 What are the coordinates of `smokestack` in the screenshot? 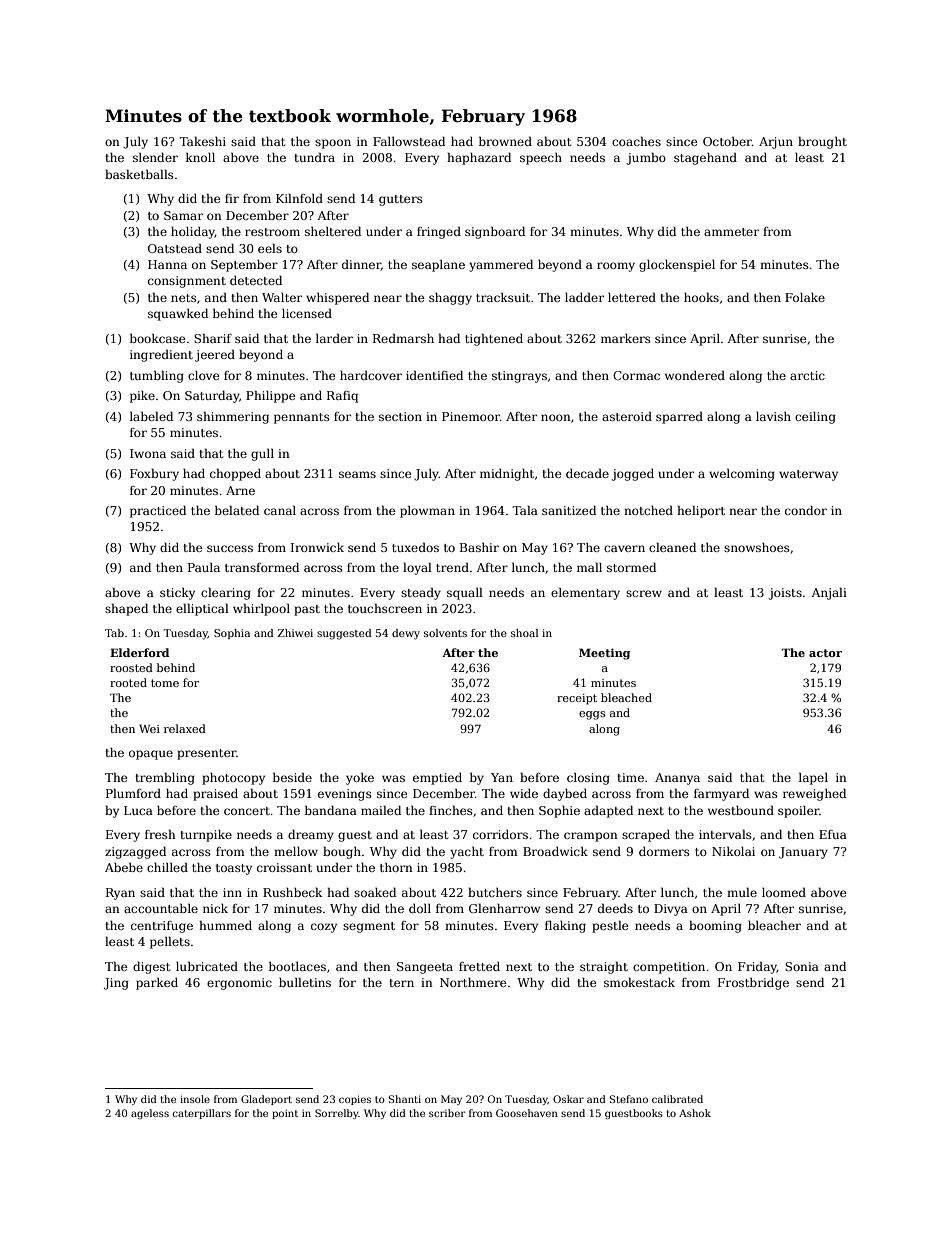 It's located at (639, 982).
